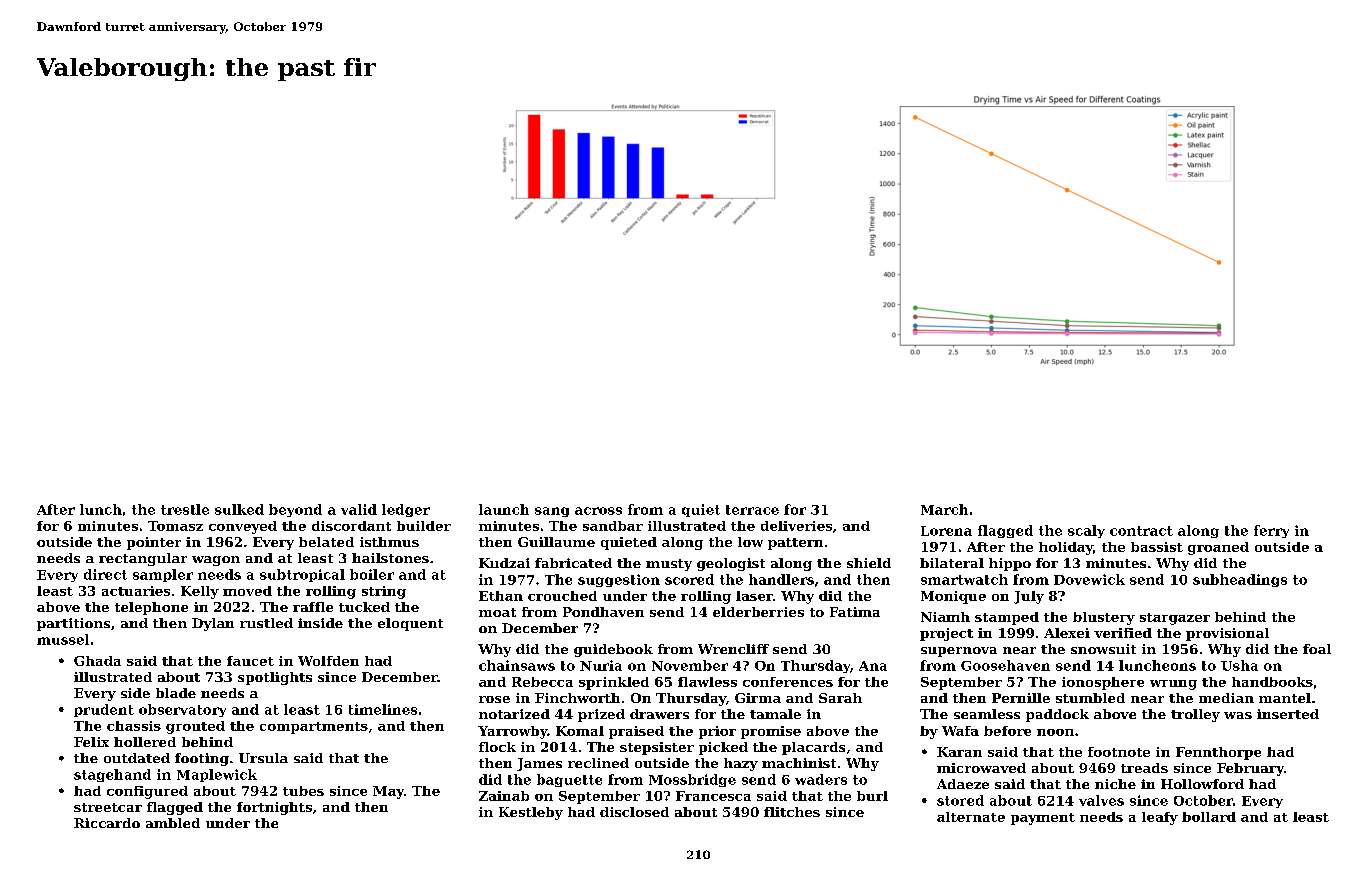  What do you see at coordinates (504, 509) in the document?
I see `launch` at bounding box center [504, 509].
